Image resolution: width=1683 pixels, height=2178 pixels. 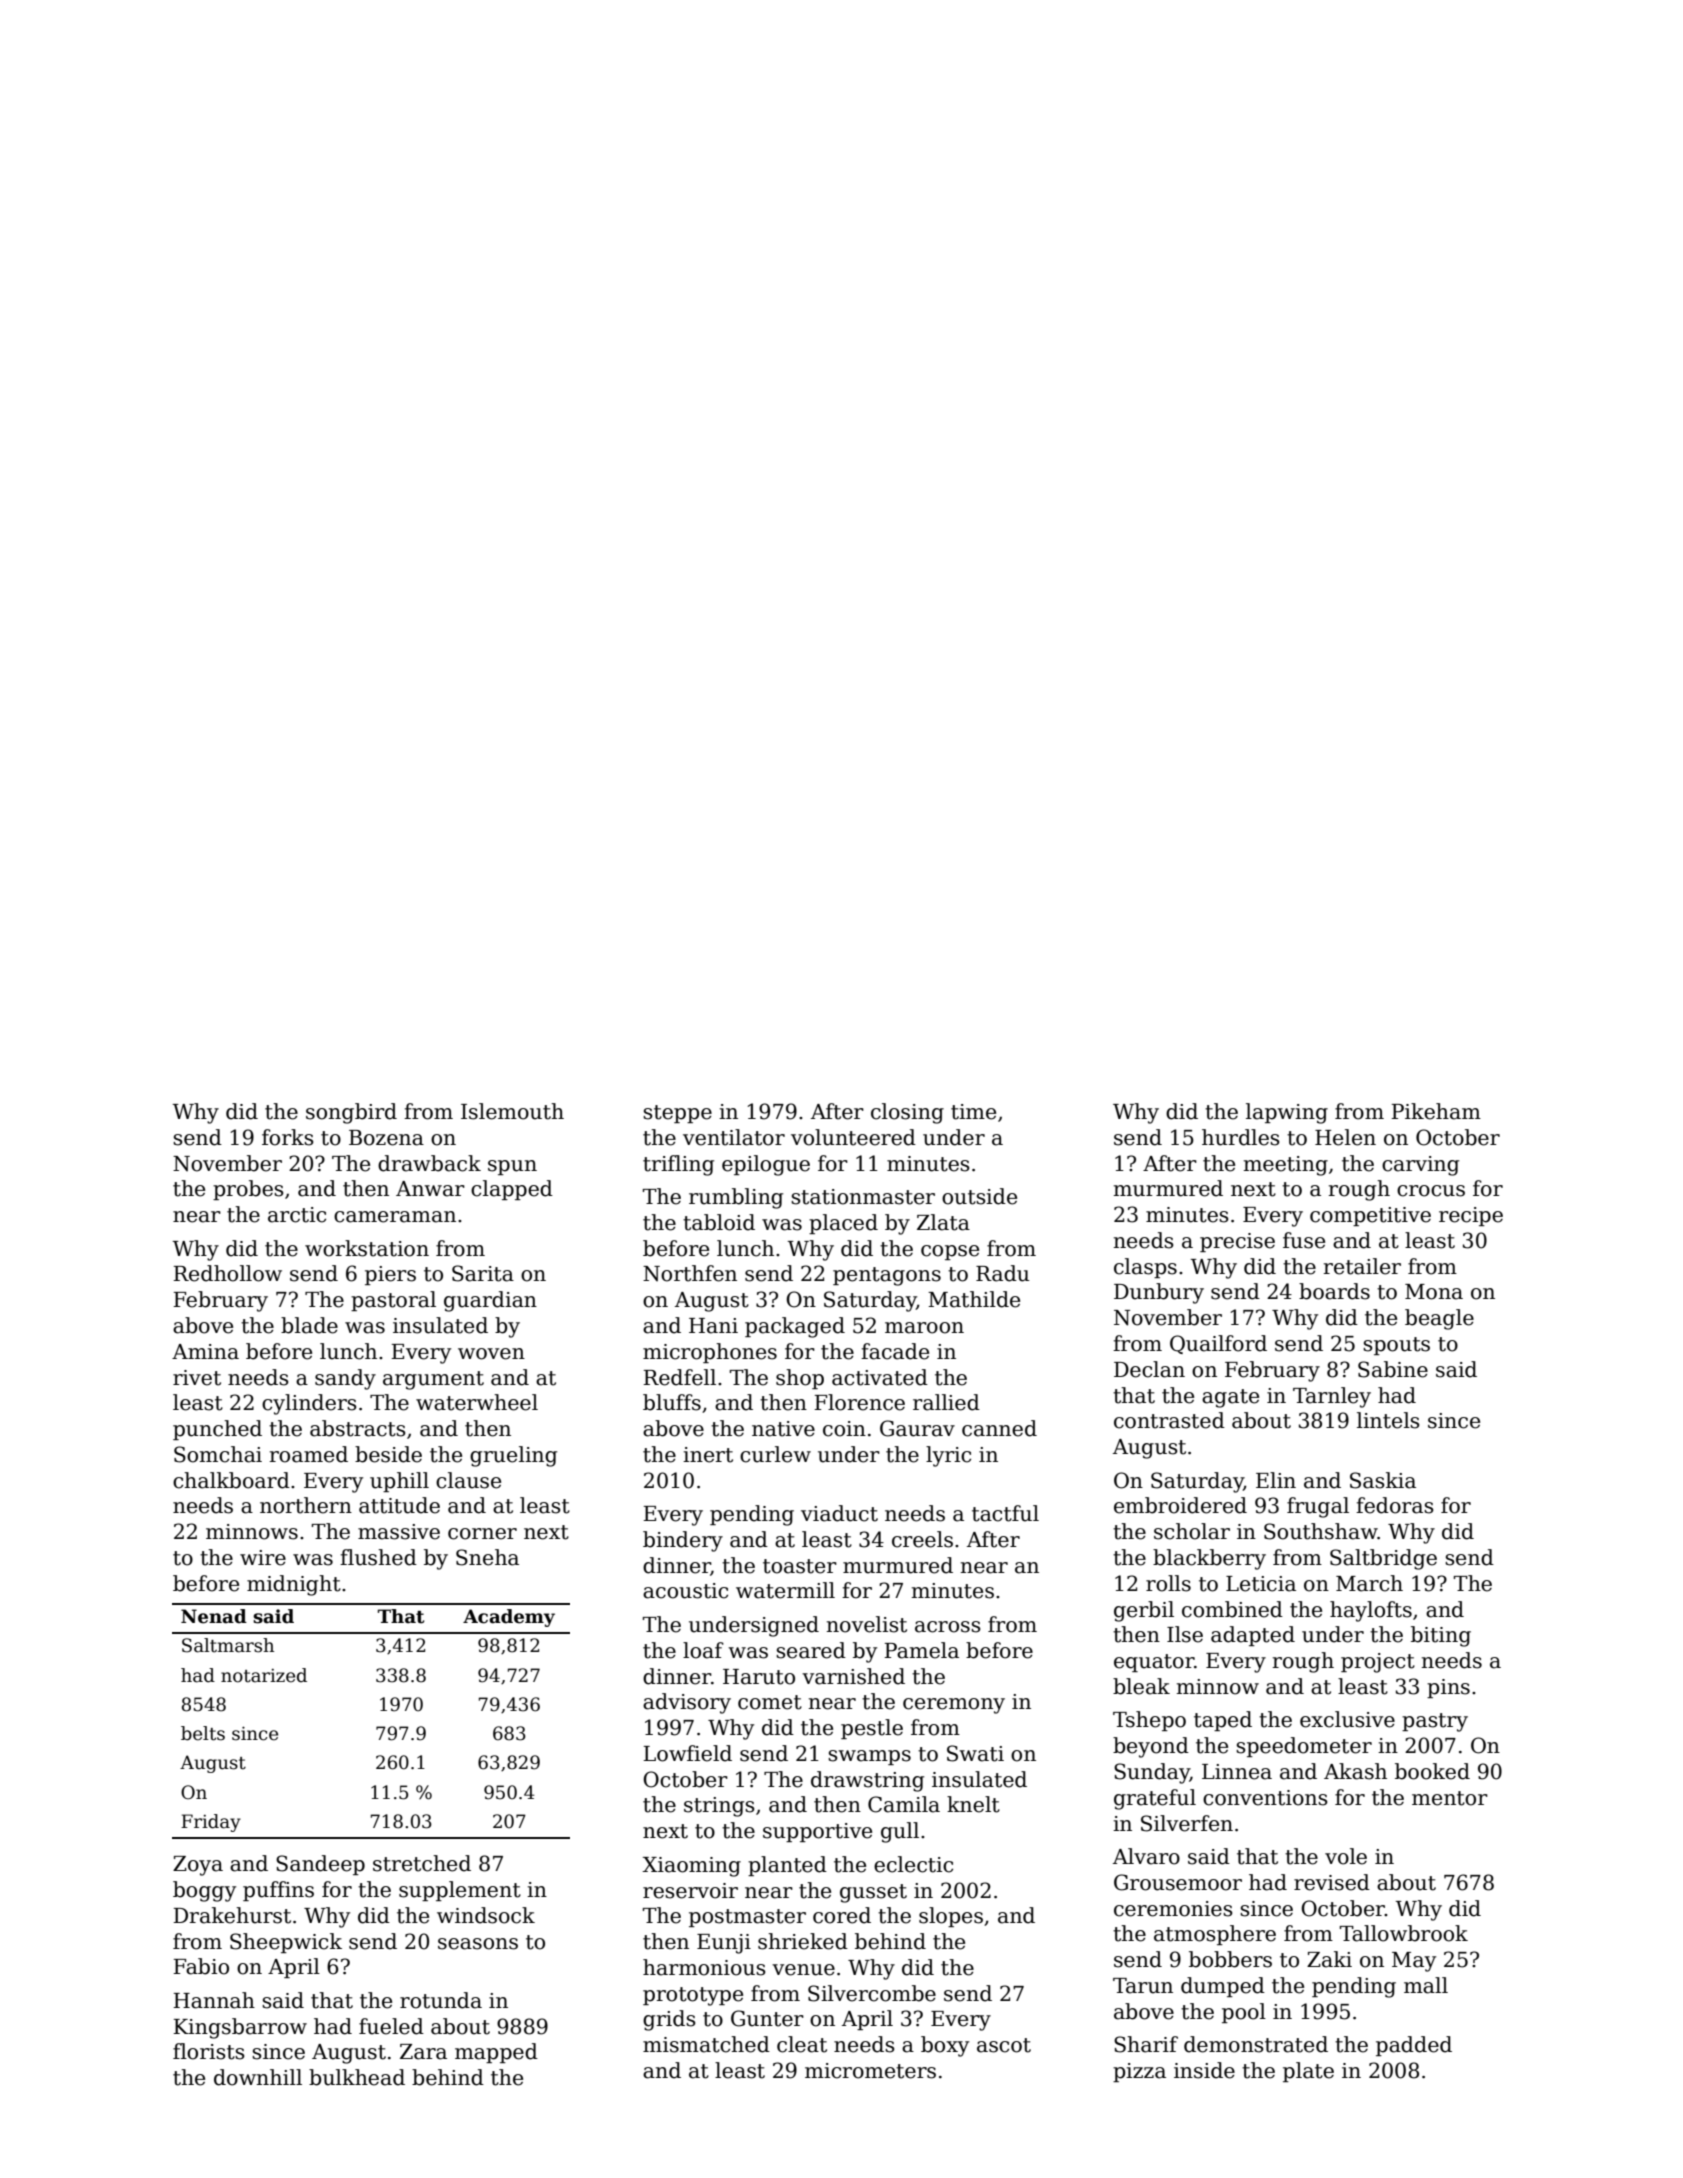 I want to click on pizza, so click(x=1139, y=2072).
